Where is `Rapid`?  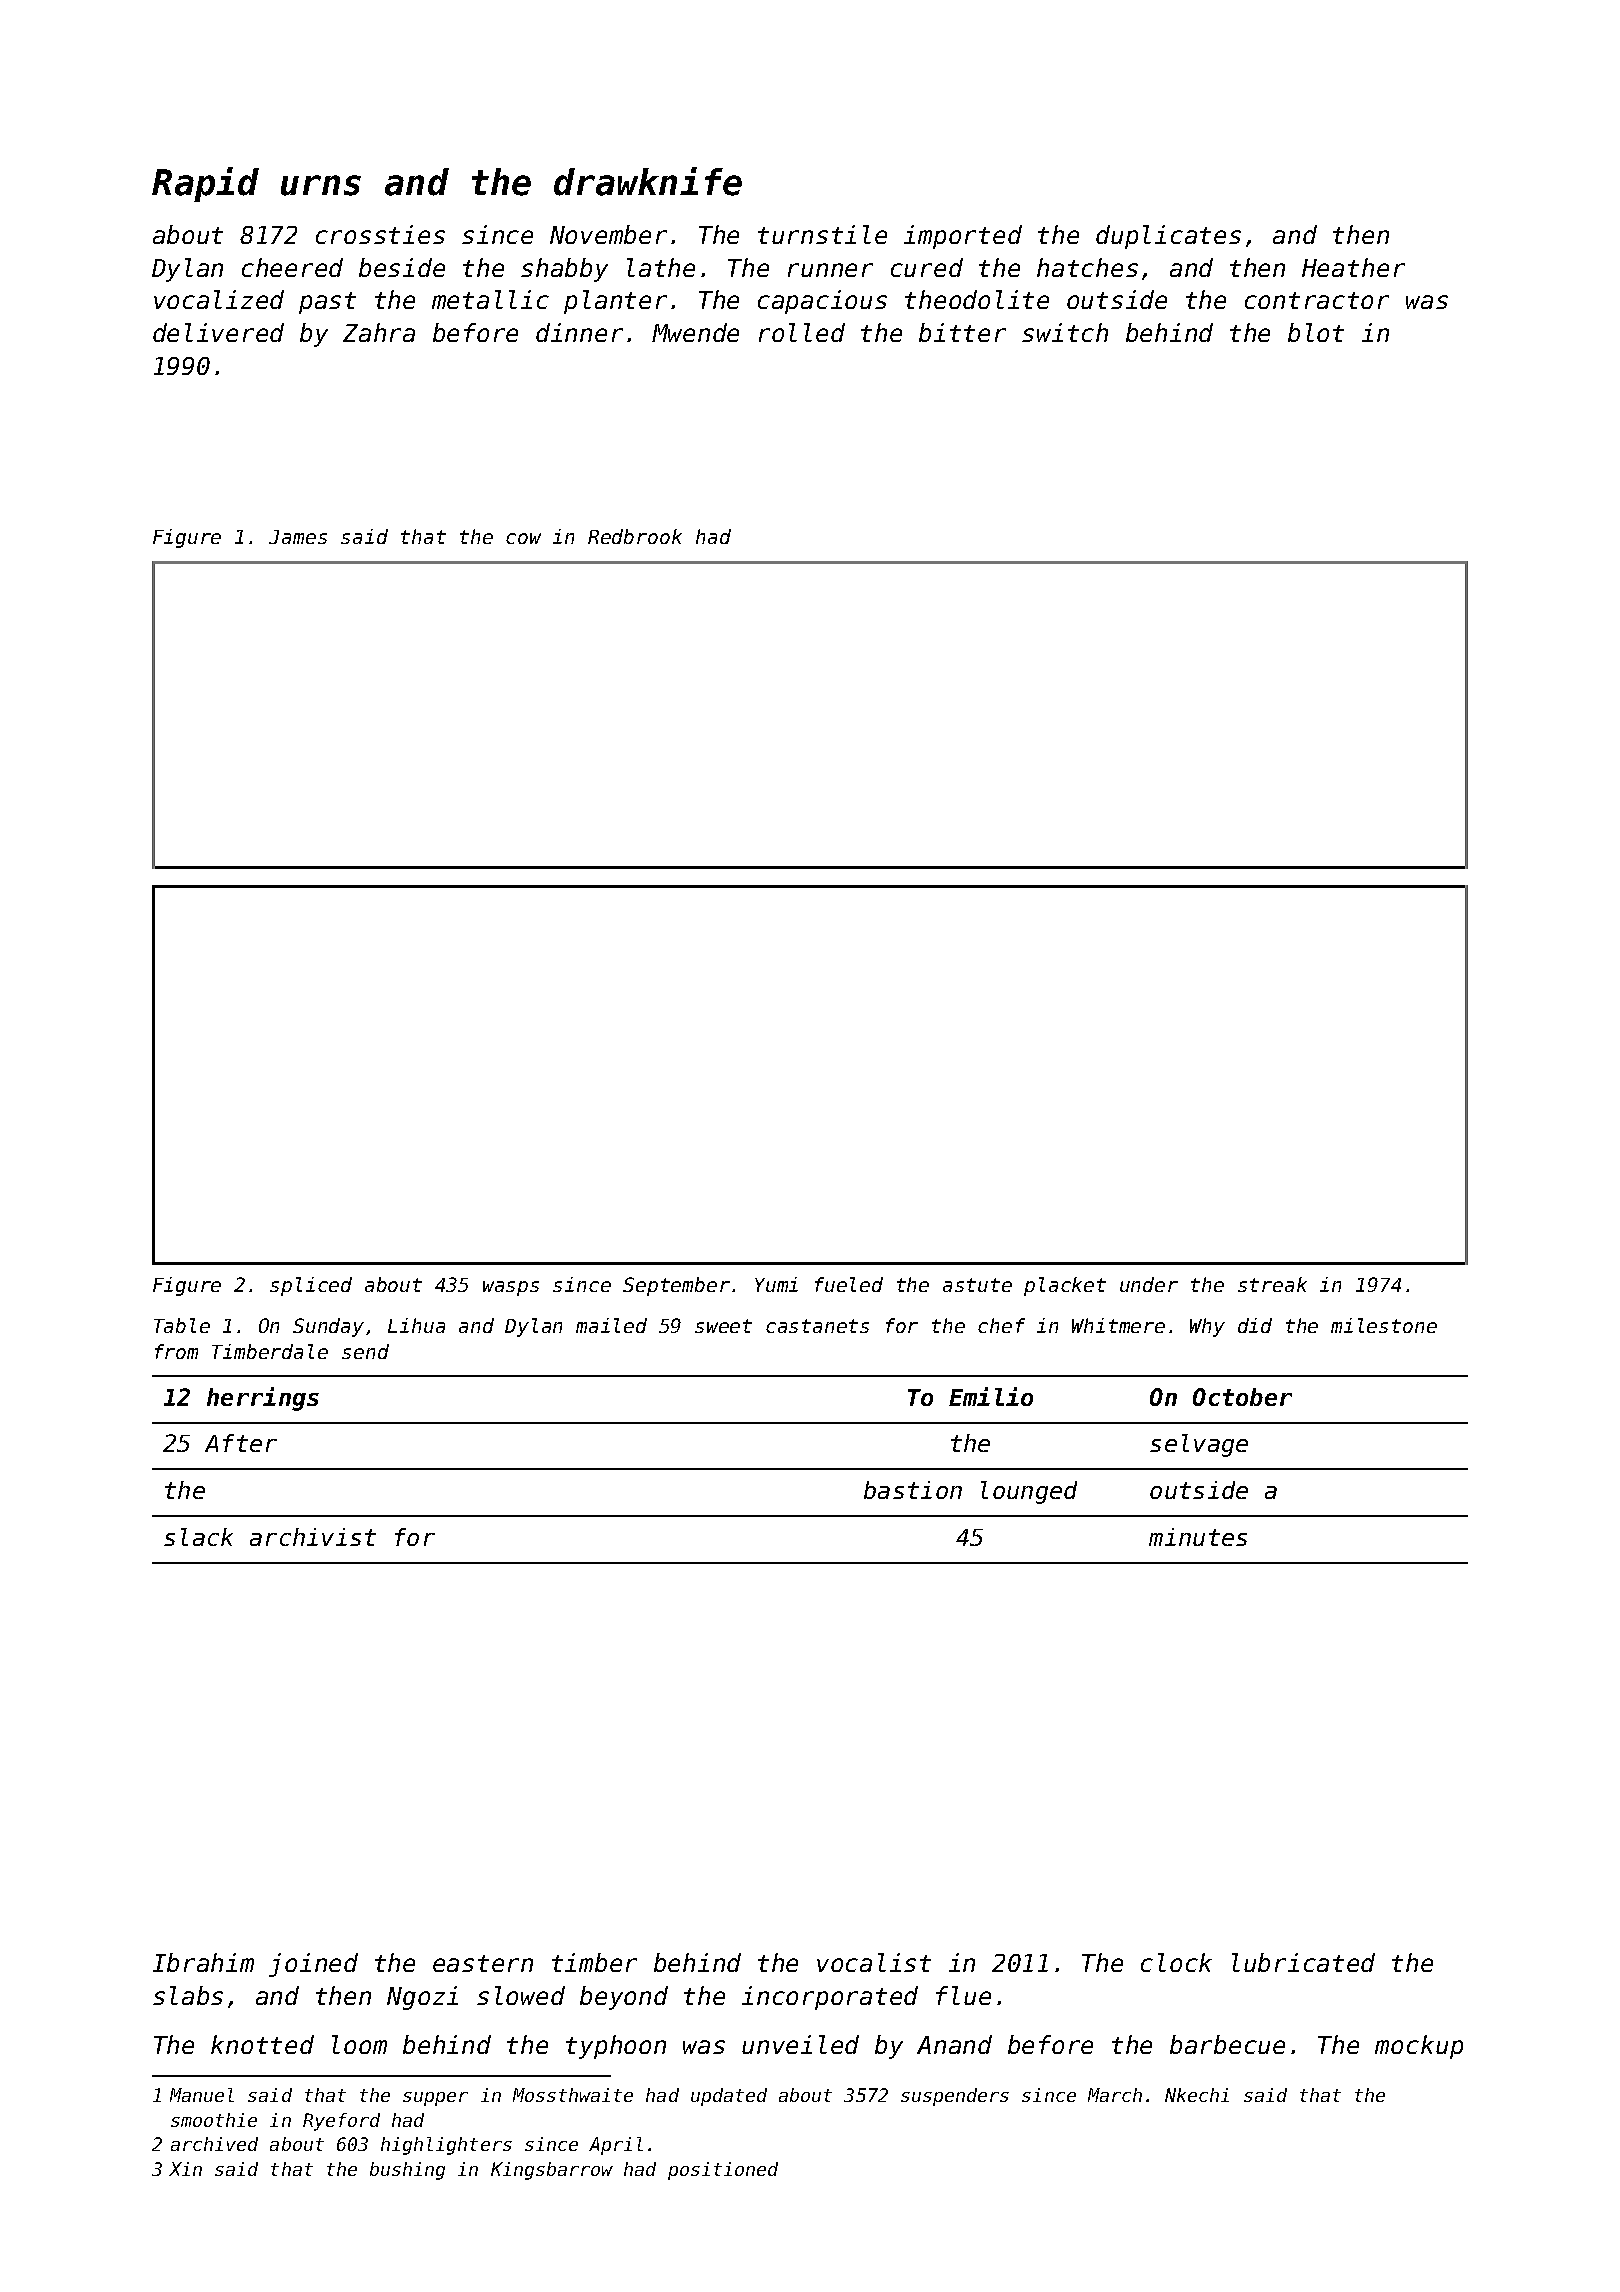 Rapid is located at coordinates (205, 184).
